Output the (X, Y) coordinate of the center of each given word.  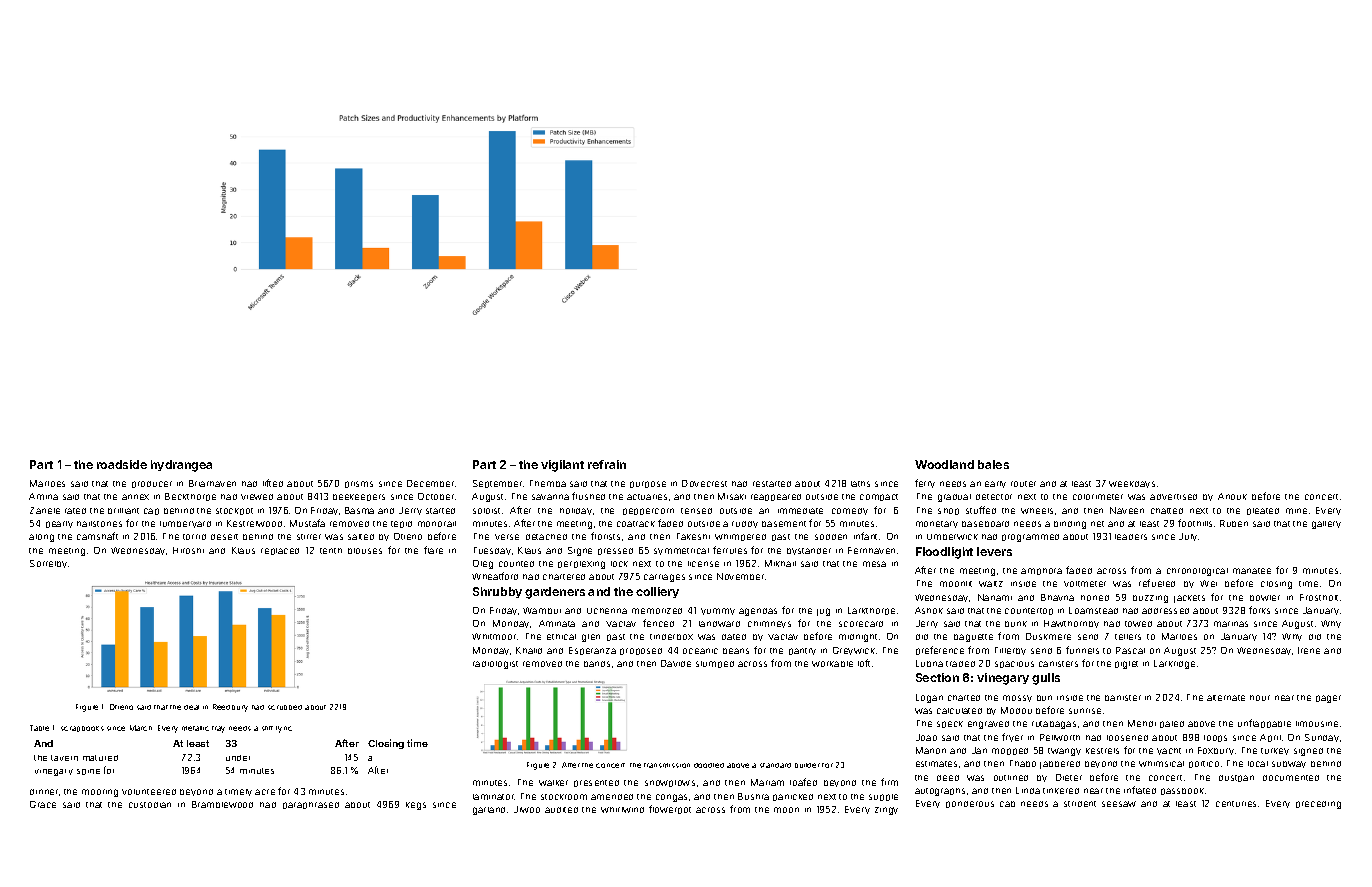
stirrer (309, 537)
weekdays (1132, 484)
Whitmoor (494, 636)
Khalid (529, 650)
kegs (416, 806)
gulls (1046, 679)
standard (775, 765)
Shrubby (497, 592)
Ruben (1234, 523)
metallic (195, 728)
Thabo (1023, 763)
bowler (1265, 598)
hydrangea (181, 466)
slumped (715, 664)
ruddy (745, 524)
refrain (607, 464)
